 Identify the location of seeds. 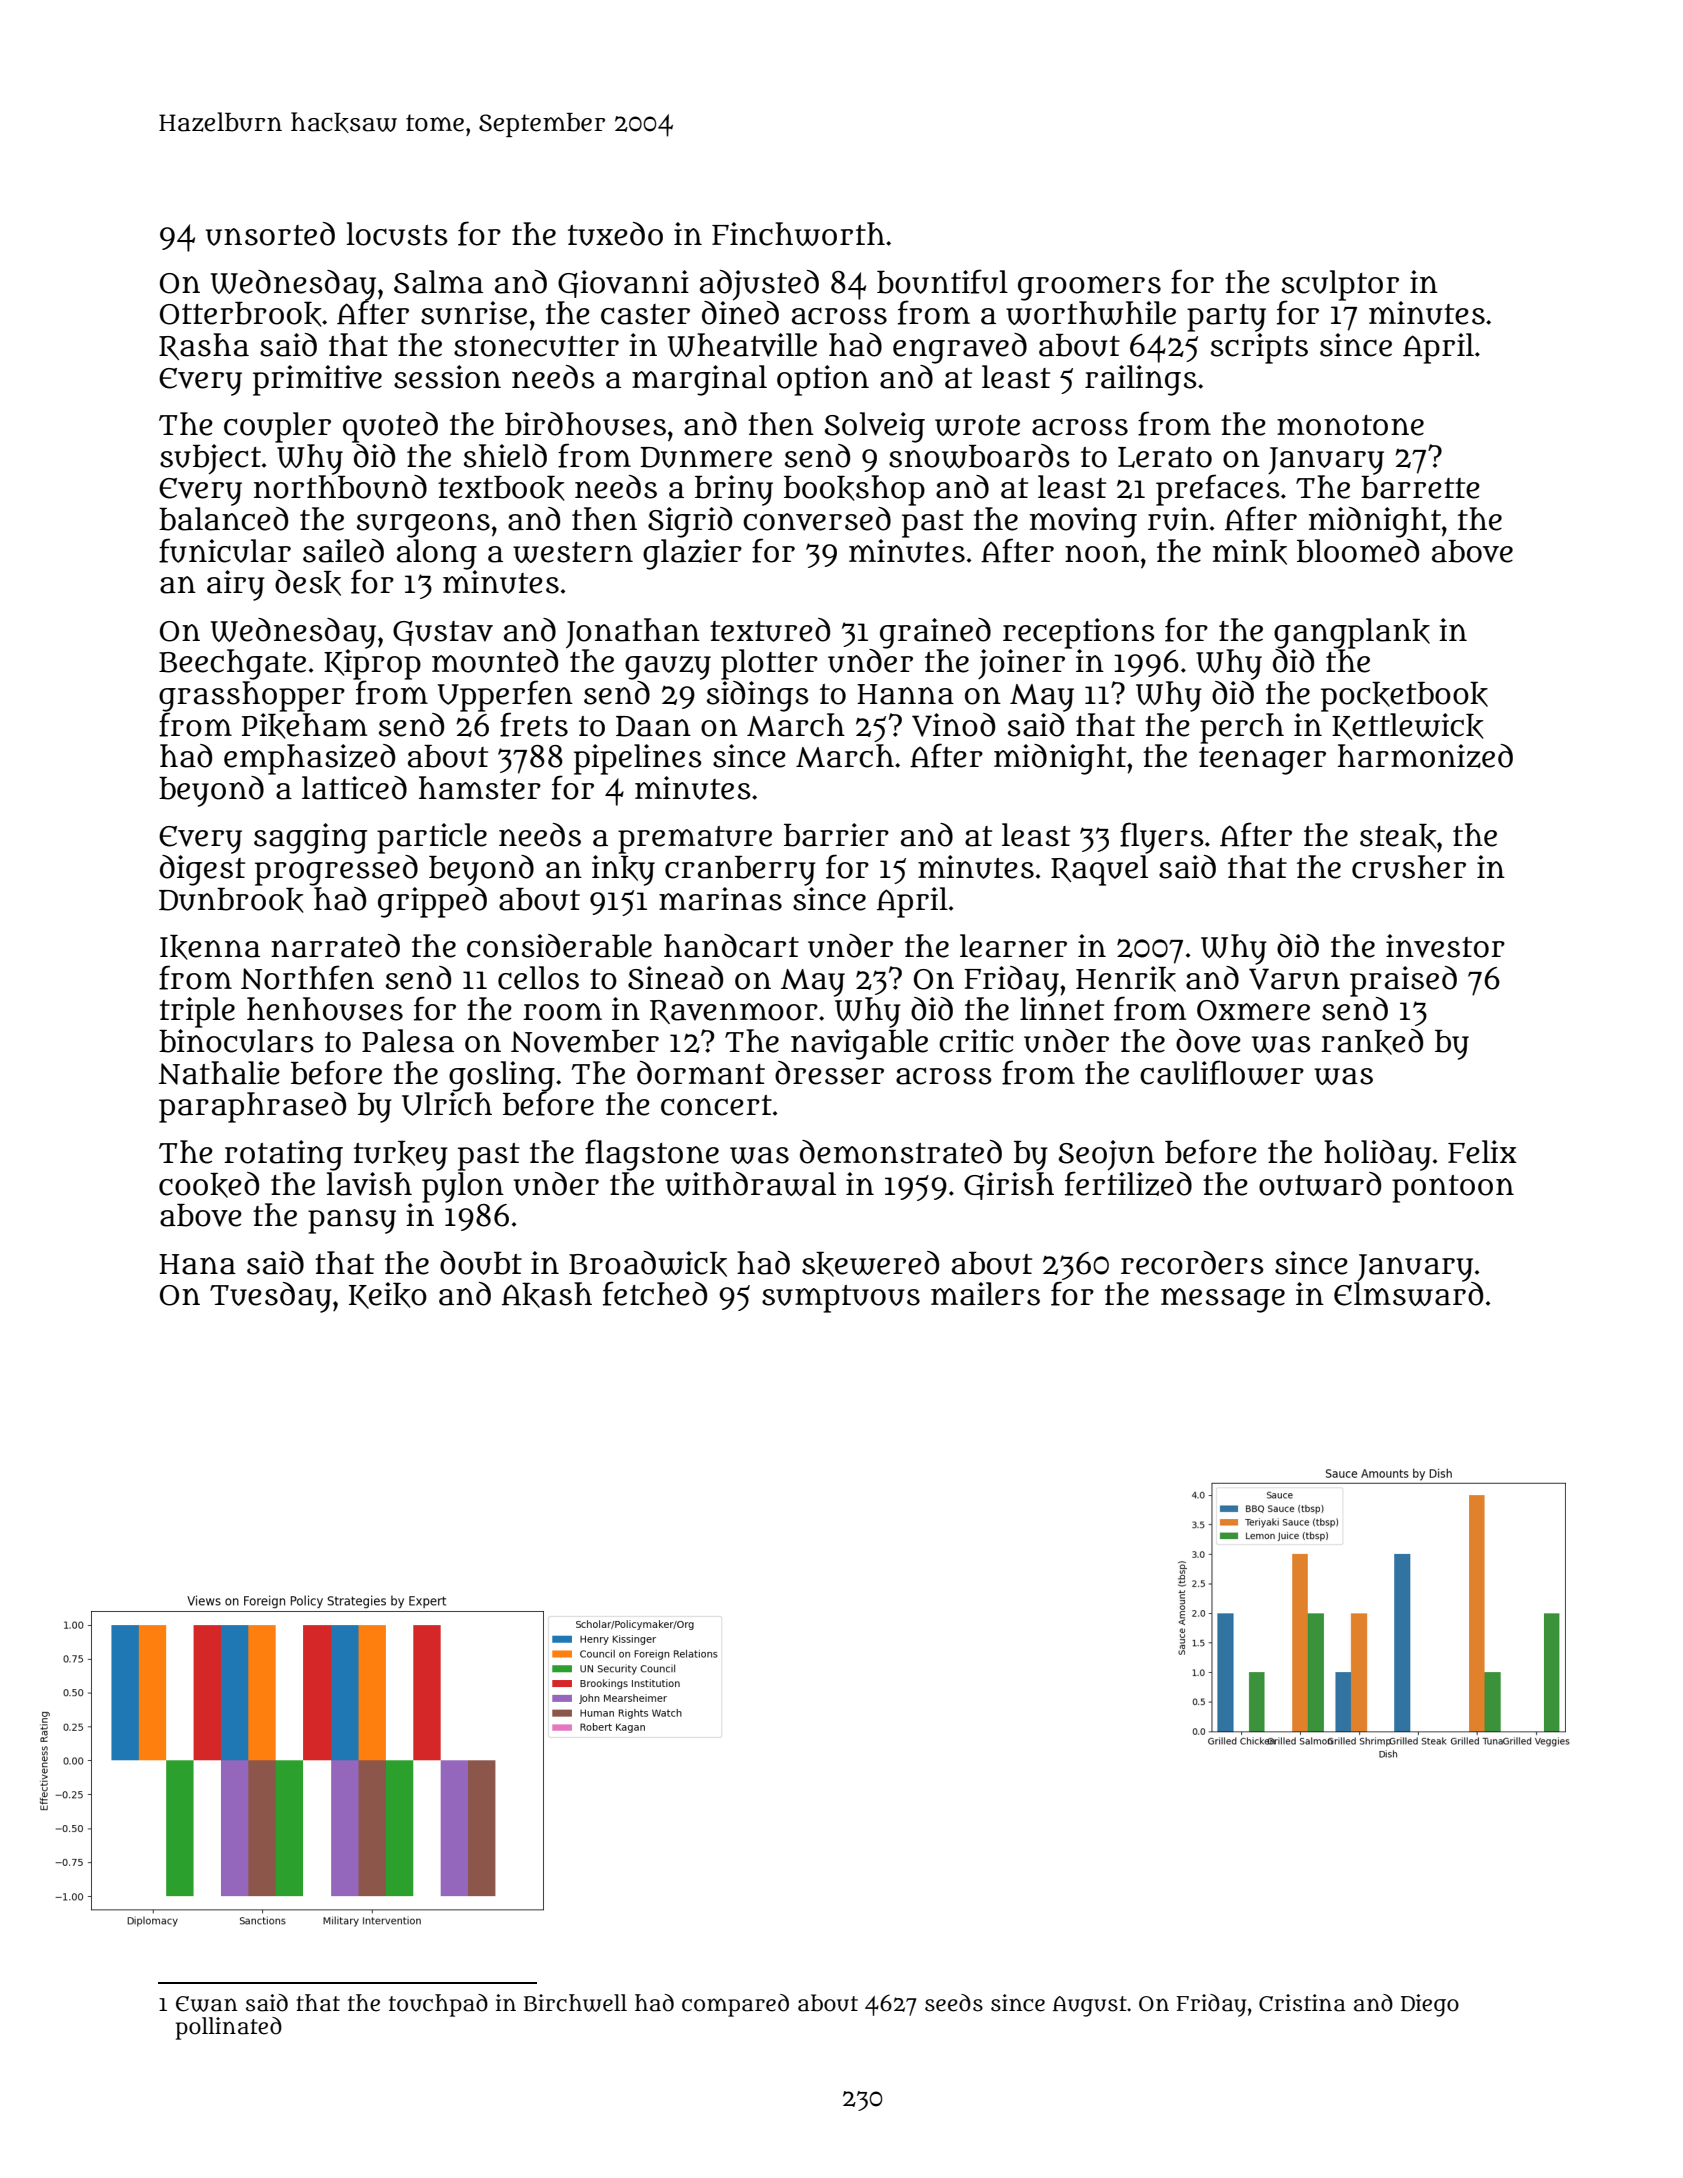
(954, 2003).
